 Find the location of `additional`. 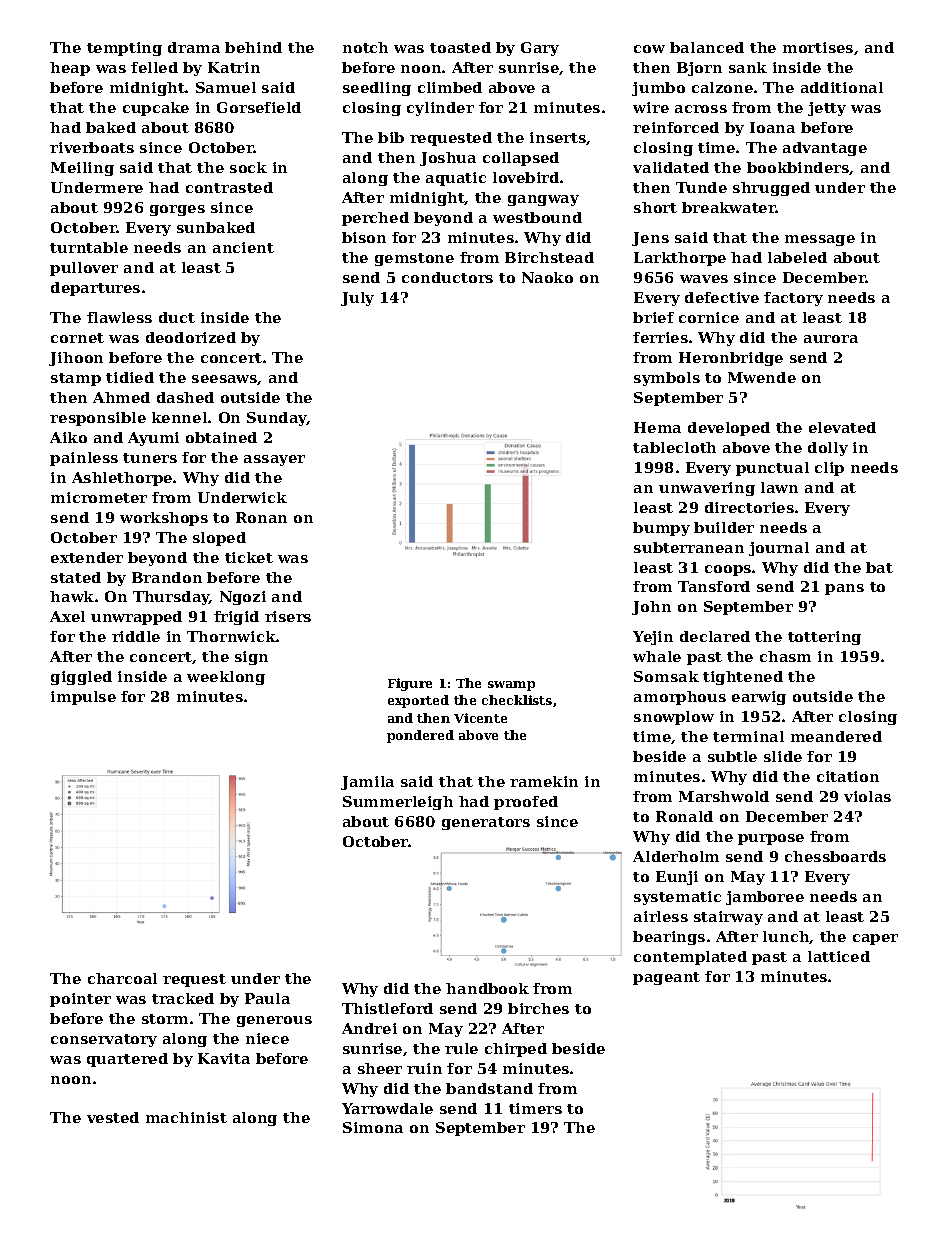

additional is located at coordinates (842, 87).
